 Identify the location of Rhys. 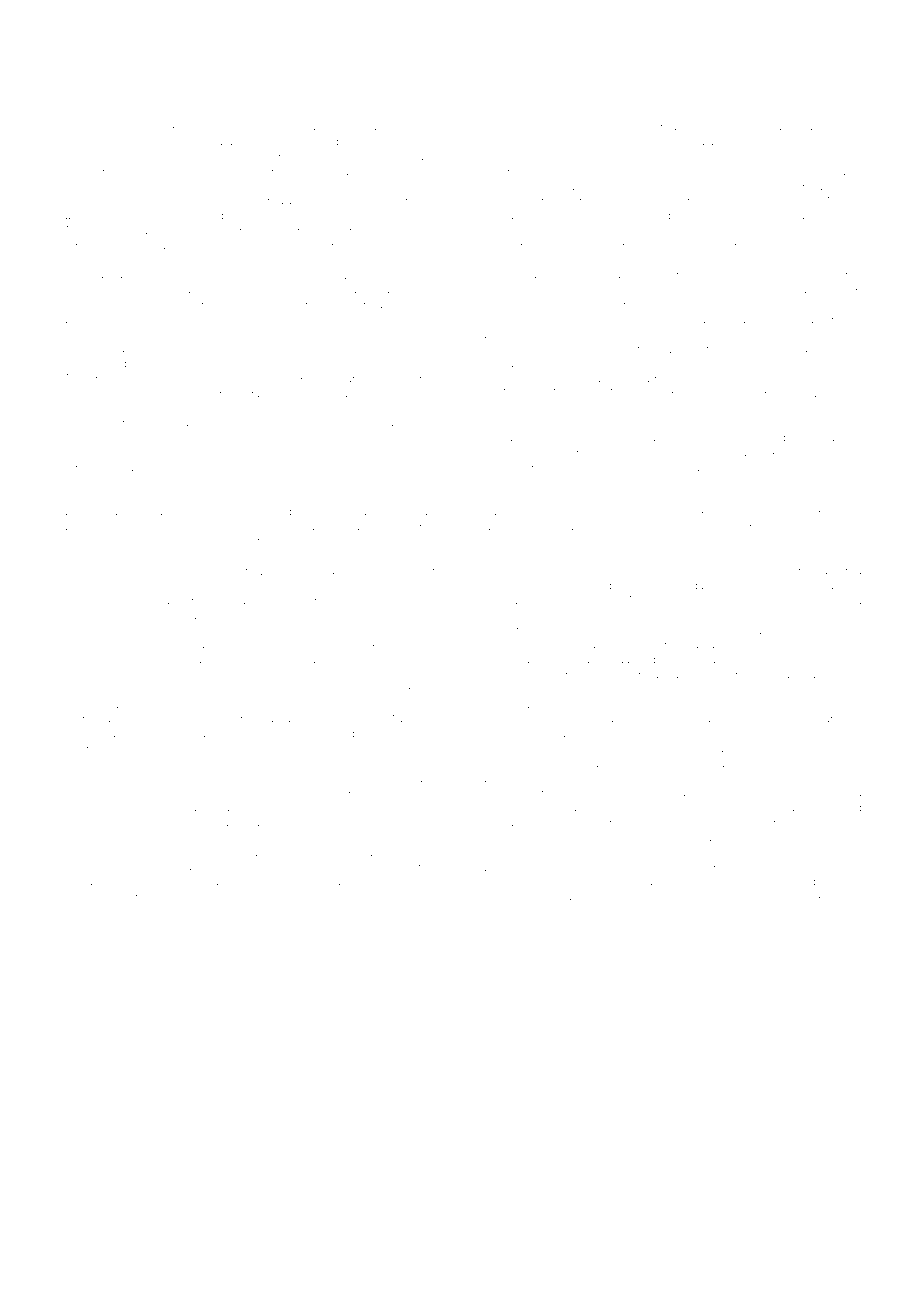
(389, 483).
